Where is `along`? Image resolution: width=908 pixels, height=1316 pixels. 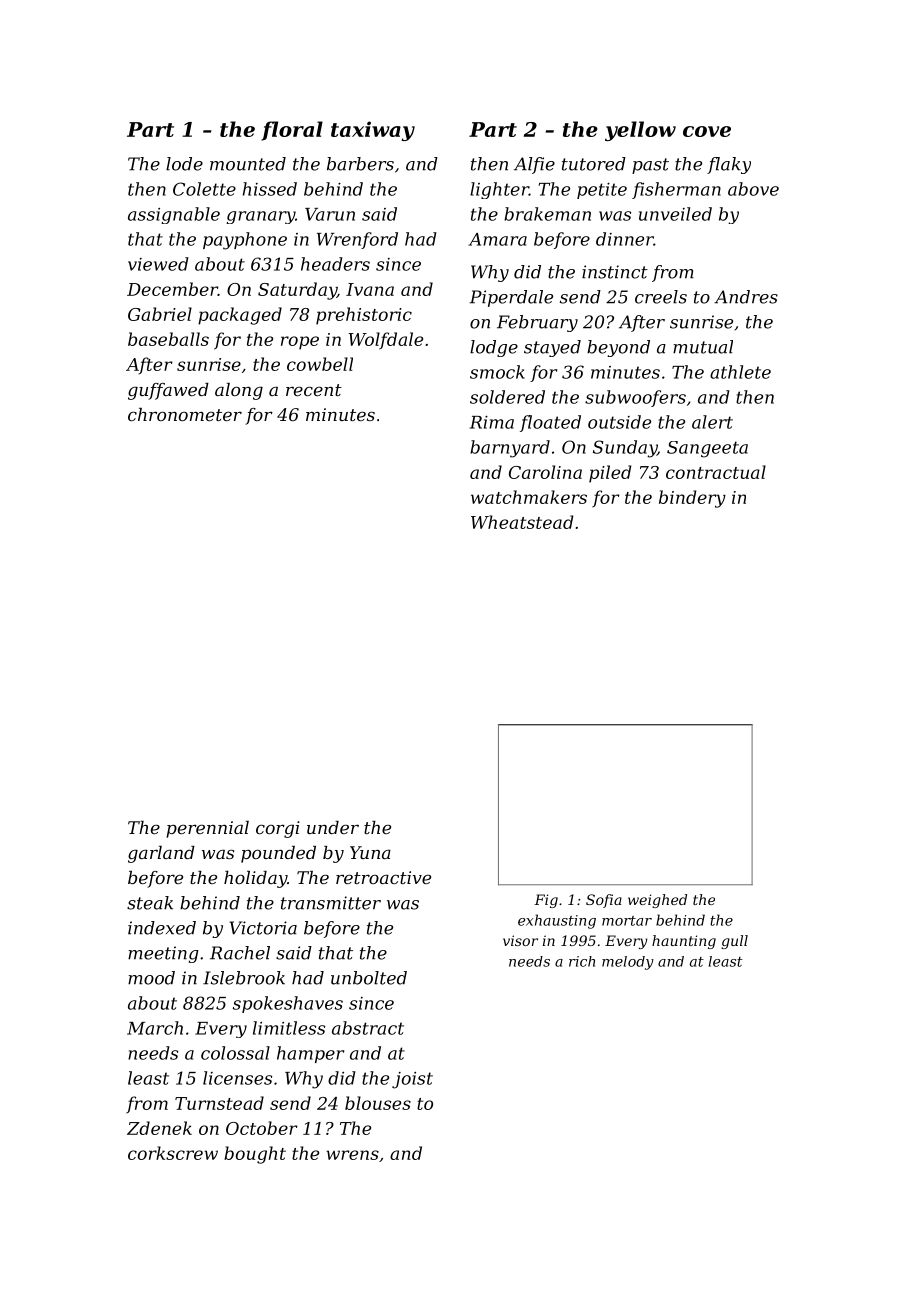
along is located at coordinates (239, 391).
